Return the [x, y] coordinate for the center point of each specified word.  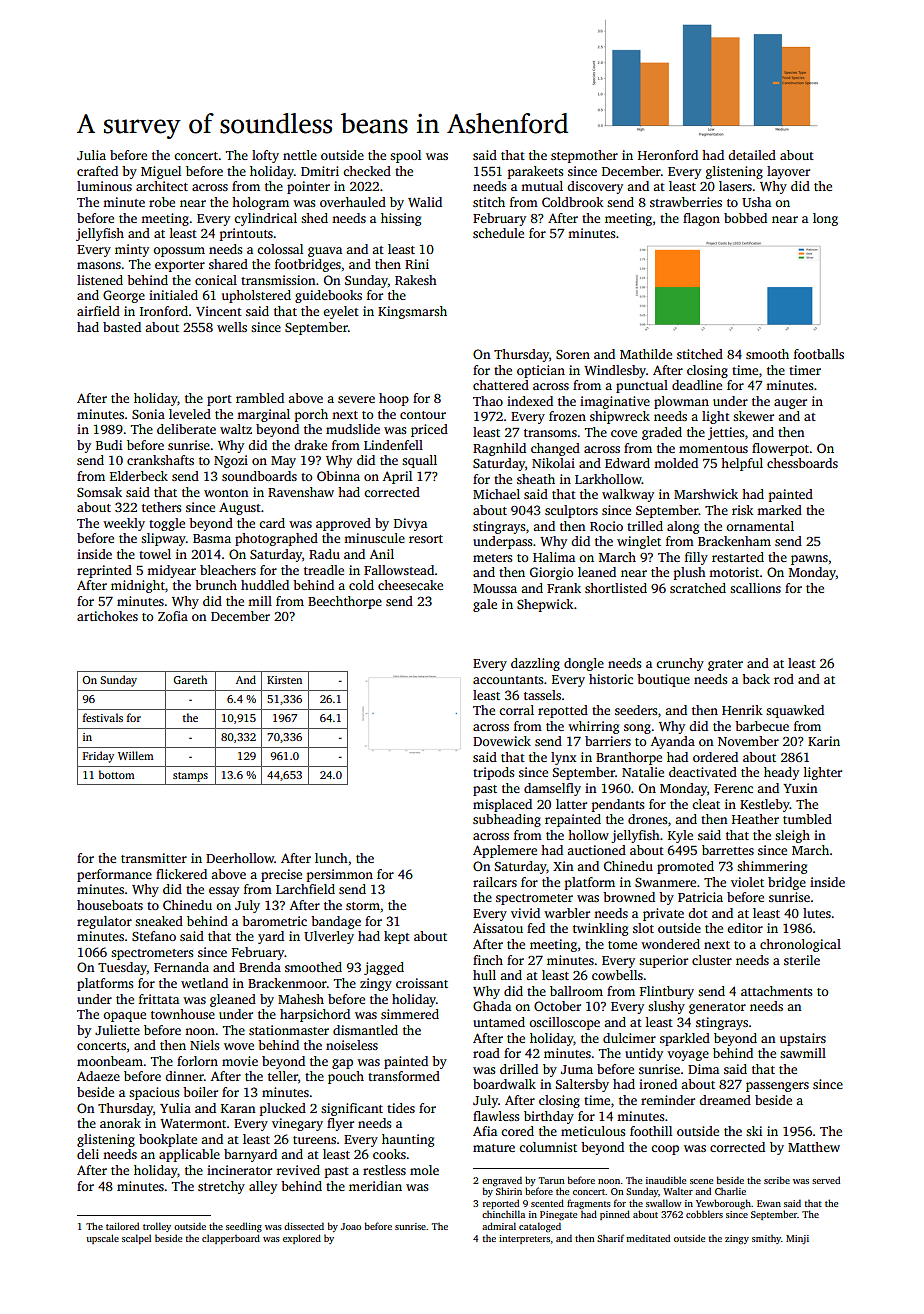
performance [114, 875]
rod [784, 679]
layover [788, 172]
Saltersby [582, 1085]
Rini [417, 264]
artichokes [107, 616]
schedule [498, 233]
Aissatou [498, 928]
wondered [670, 944]
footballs [819, 354]
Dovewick [502, 741]
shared [228, 264]
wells [232, 327]
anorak [120, 1123]
